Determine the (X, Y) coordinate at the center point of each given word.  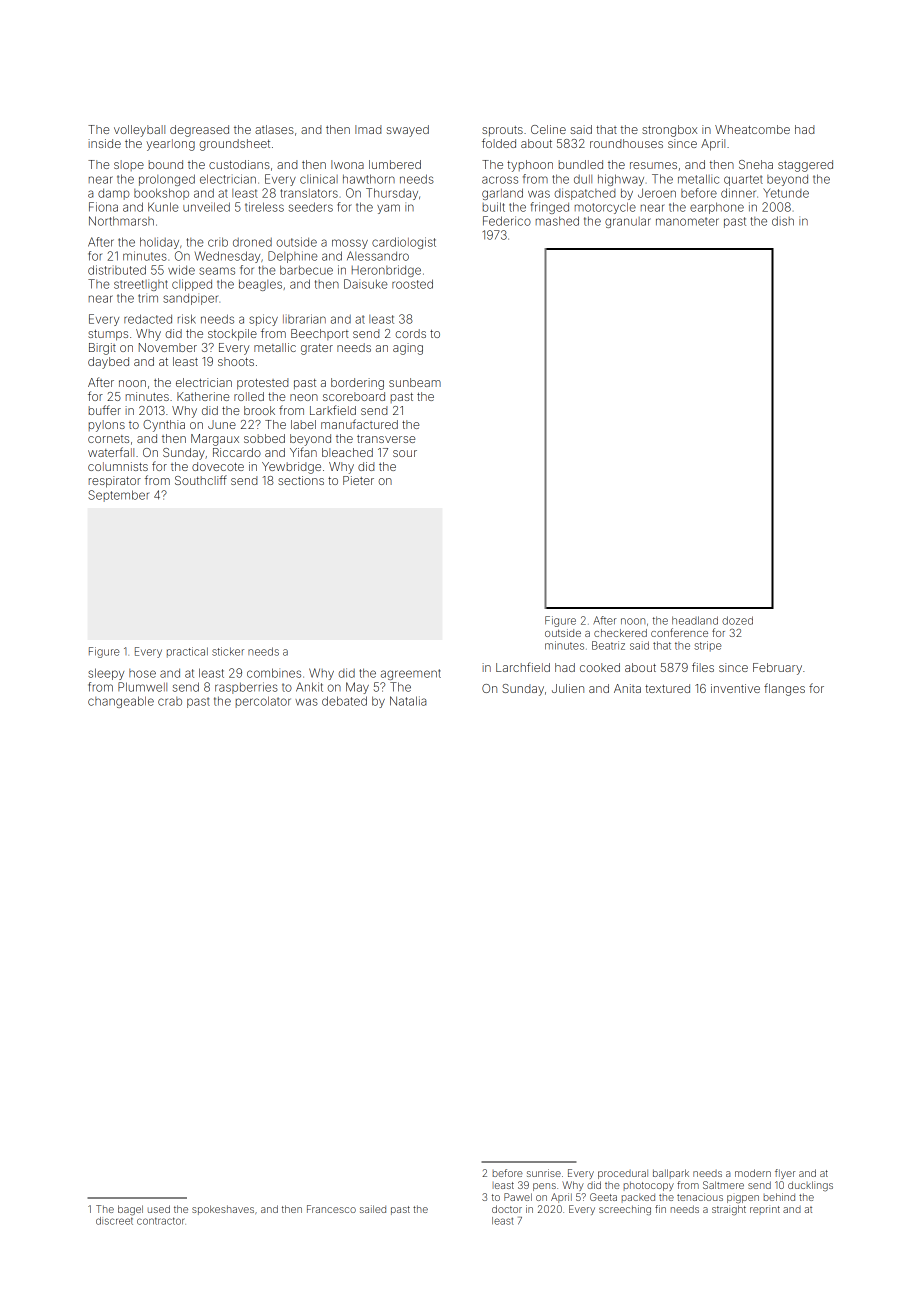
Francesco (331, 1209)
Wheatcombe (752, 129)
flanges (784, 689)
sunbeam (415, 382)
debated (344, 701)
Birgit (102, 349)
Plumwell (142, 687)
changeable (121, 702)
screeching (625, 1210)
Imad (368, 129)
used (159, 1209)
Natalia (408, 701)
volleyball (139, 131)
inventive (735, 688)
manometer (687, 221)
